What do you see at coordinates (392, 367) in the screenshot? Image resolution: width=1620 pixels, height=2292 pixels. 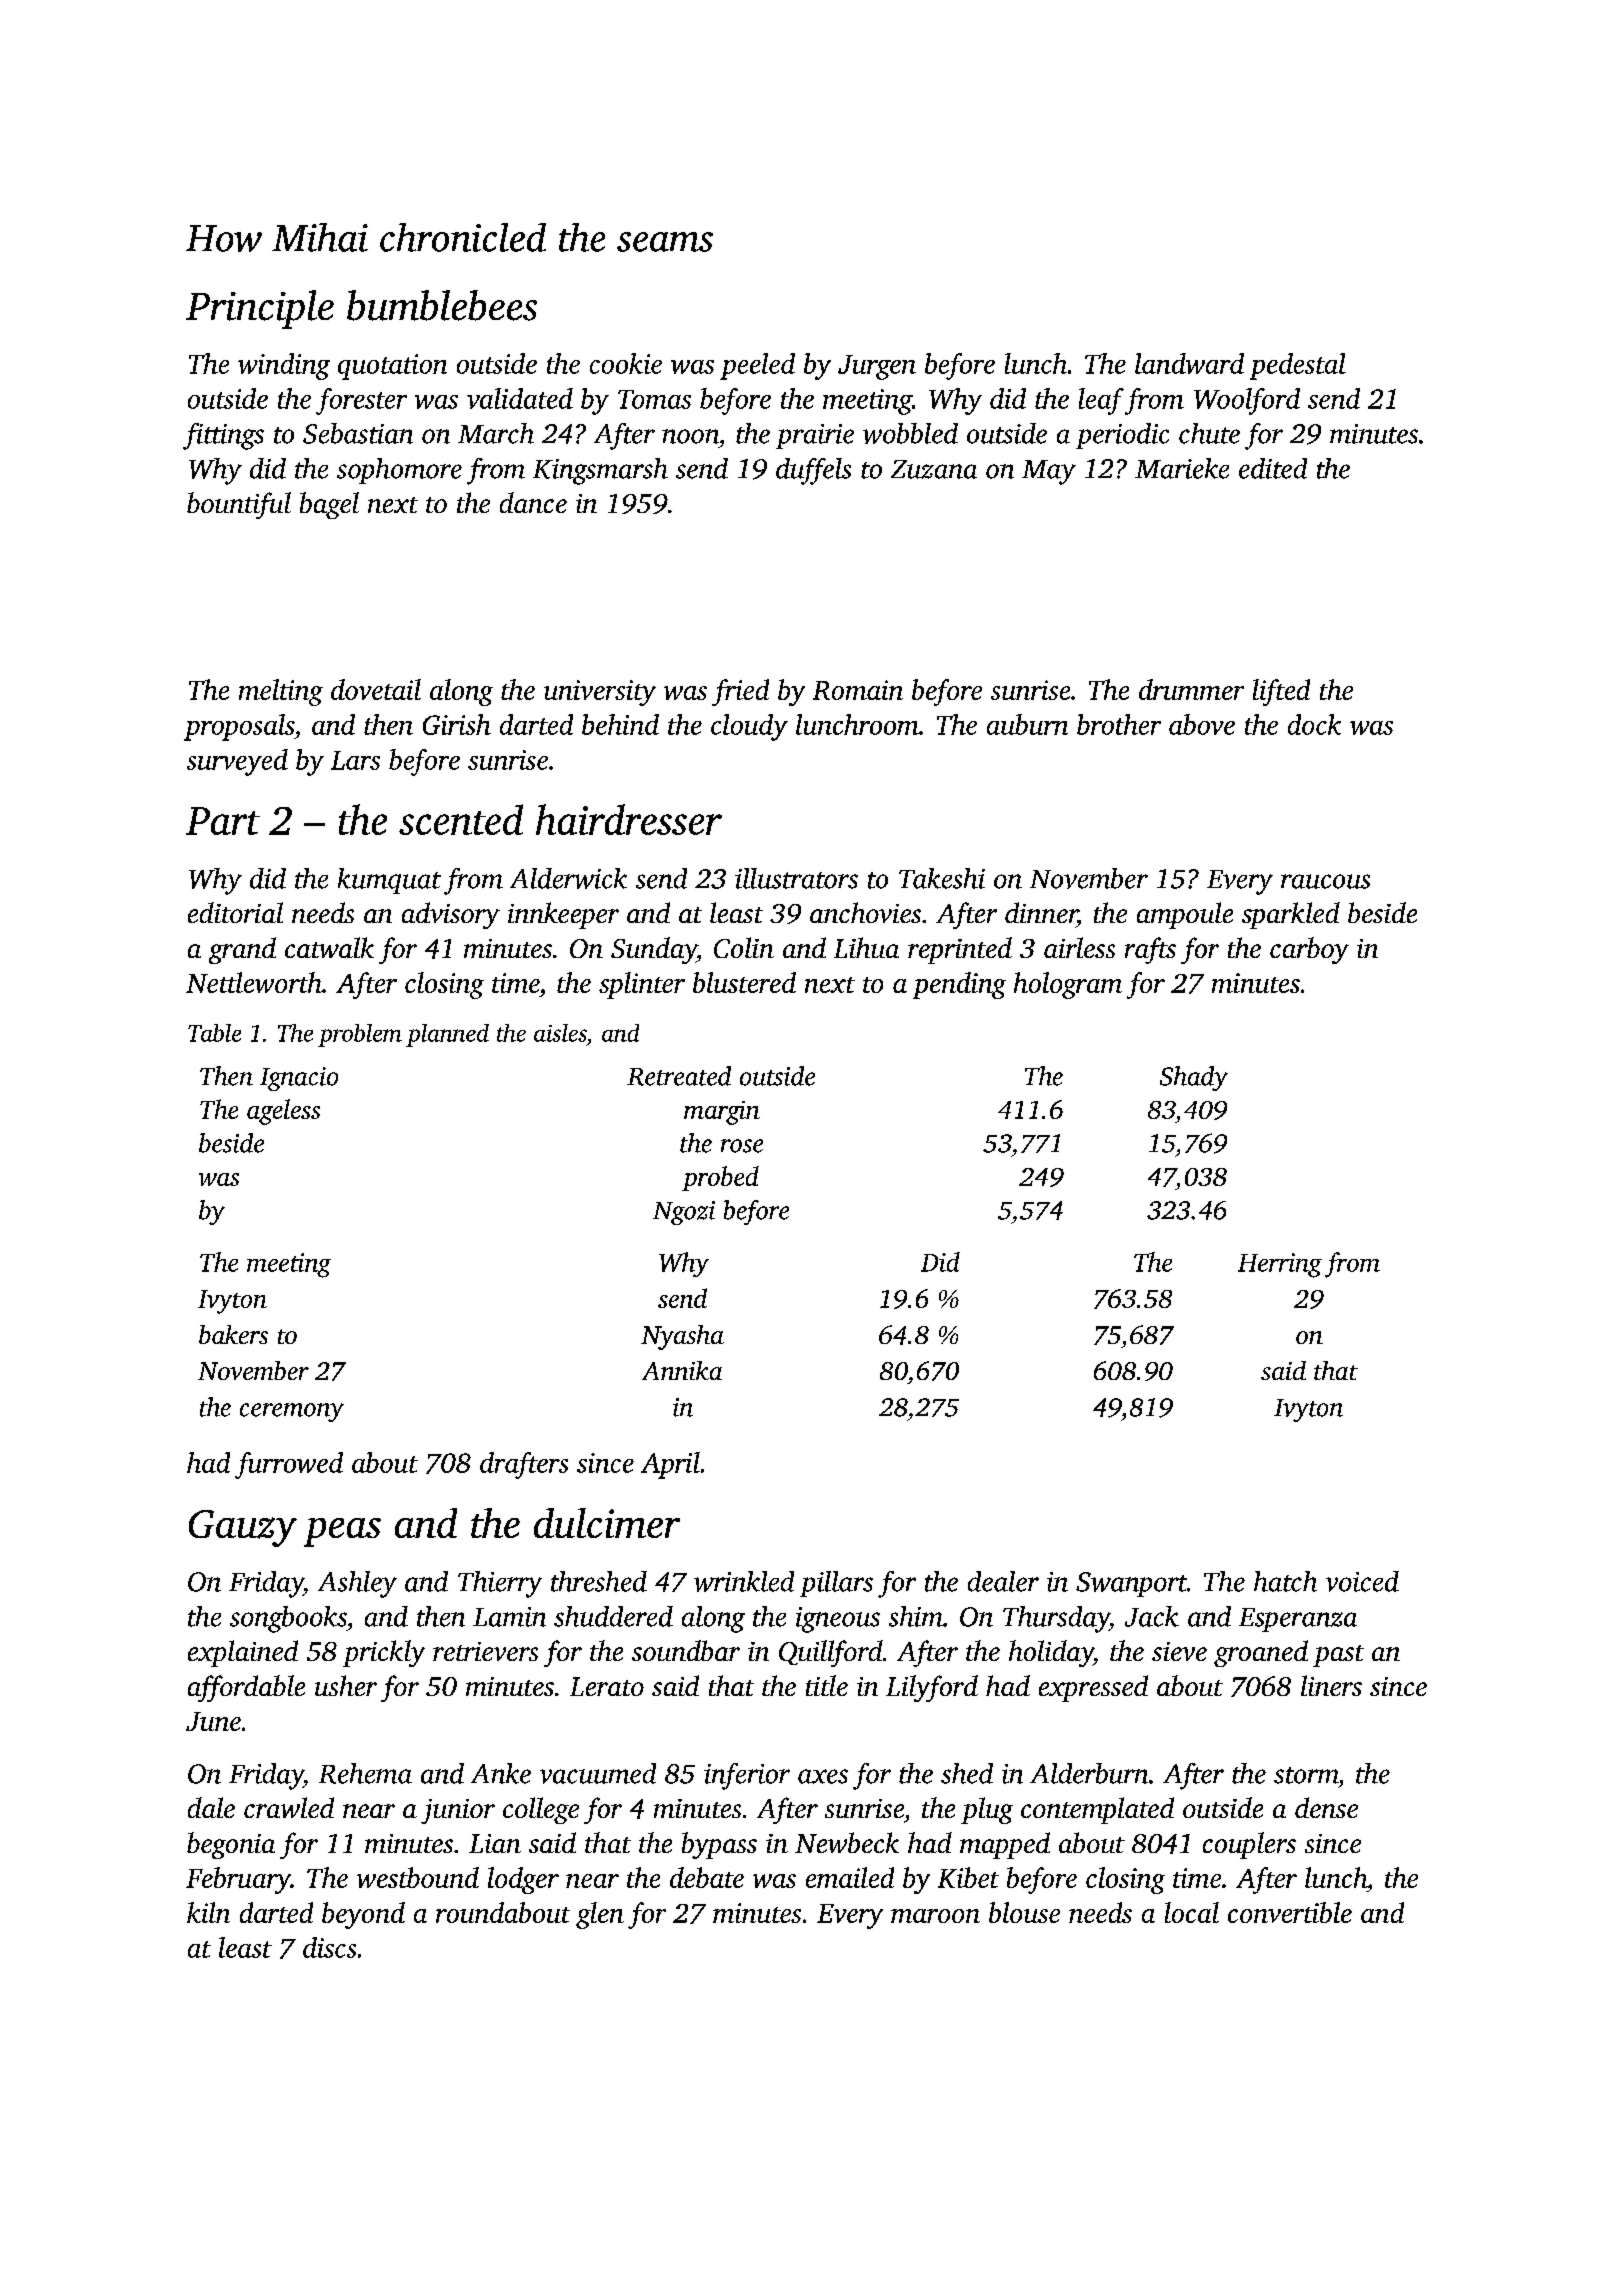 I see `quotation` at bounding box center [392, 367].
